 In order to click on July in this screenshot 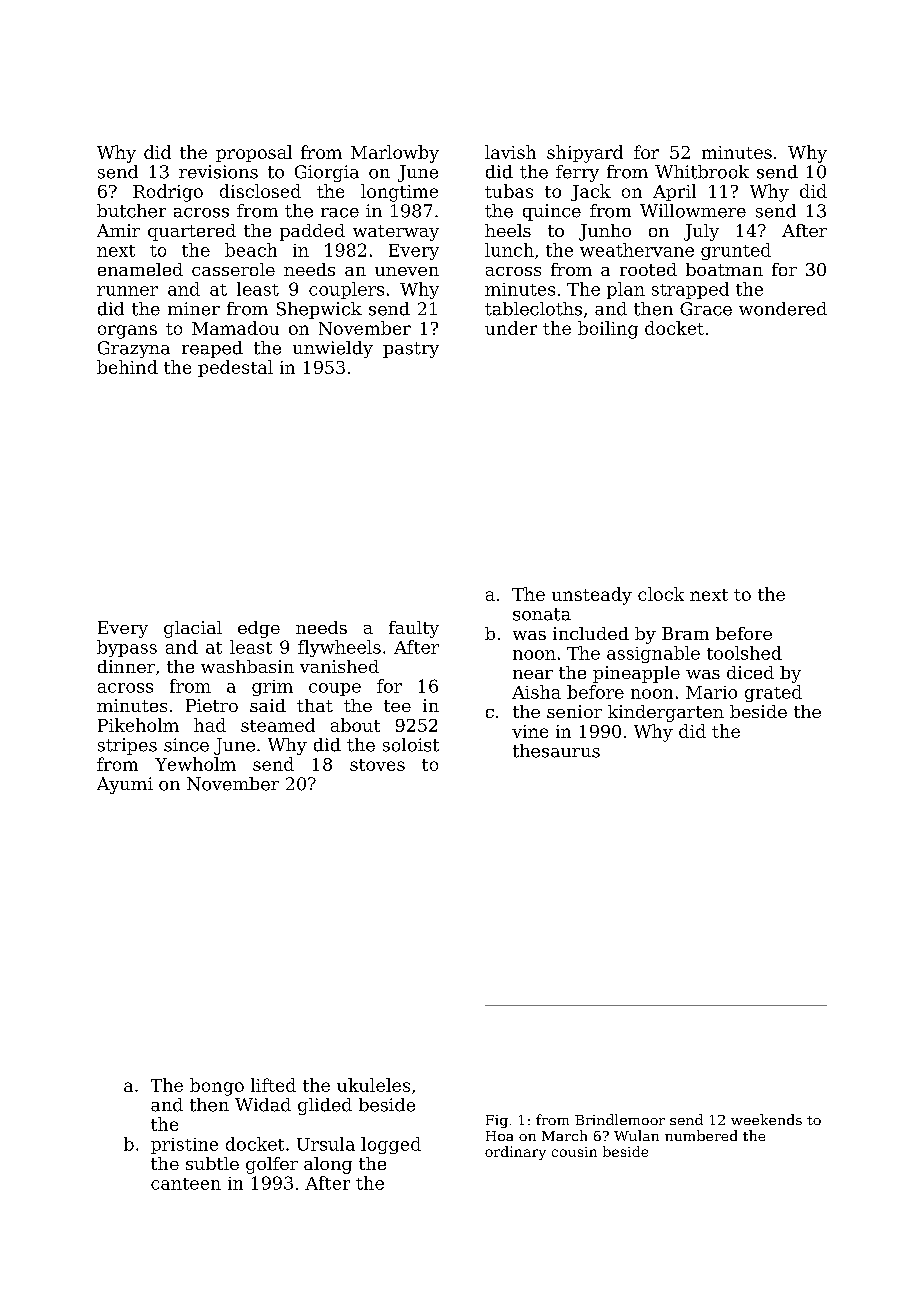, I will do `click(701, 232)`.
